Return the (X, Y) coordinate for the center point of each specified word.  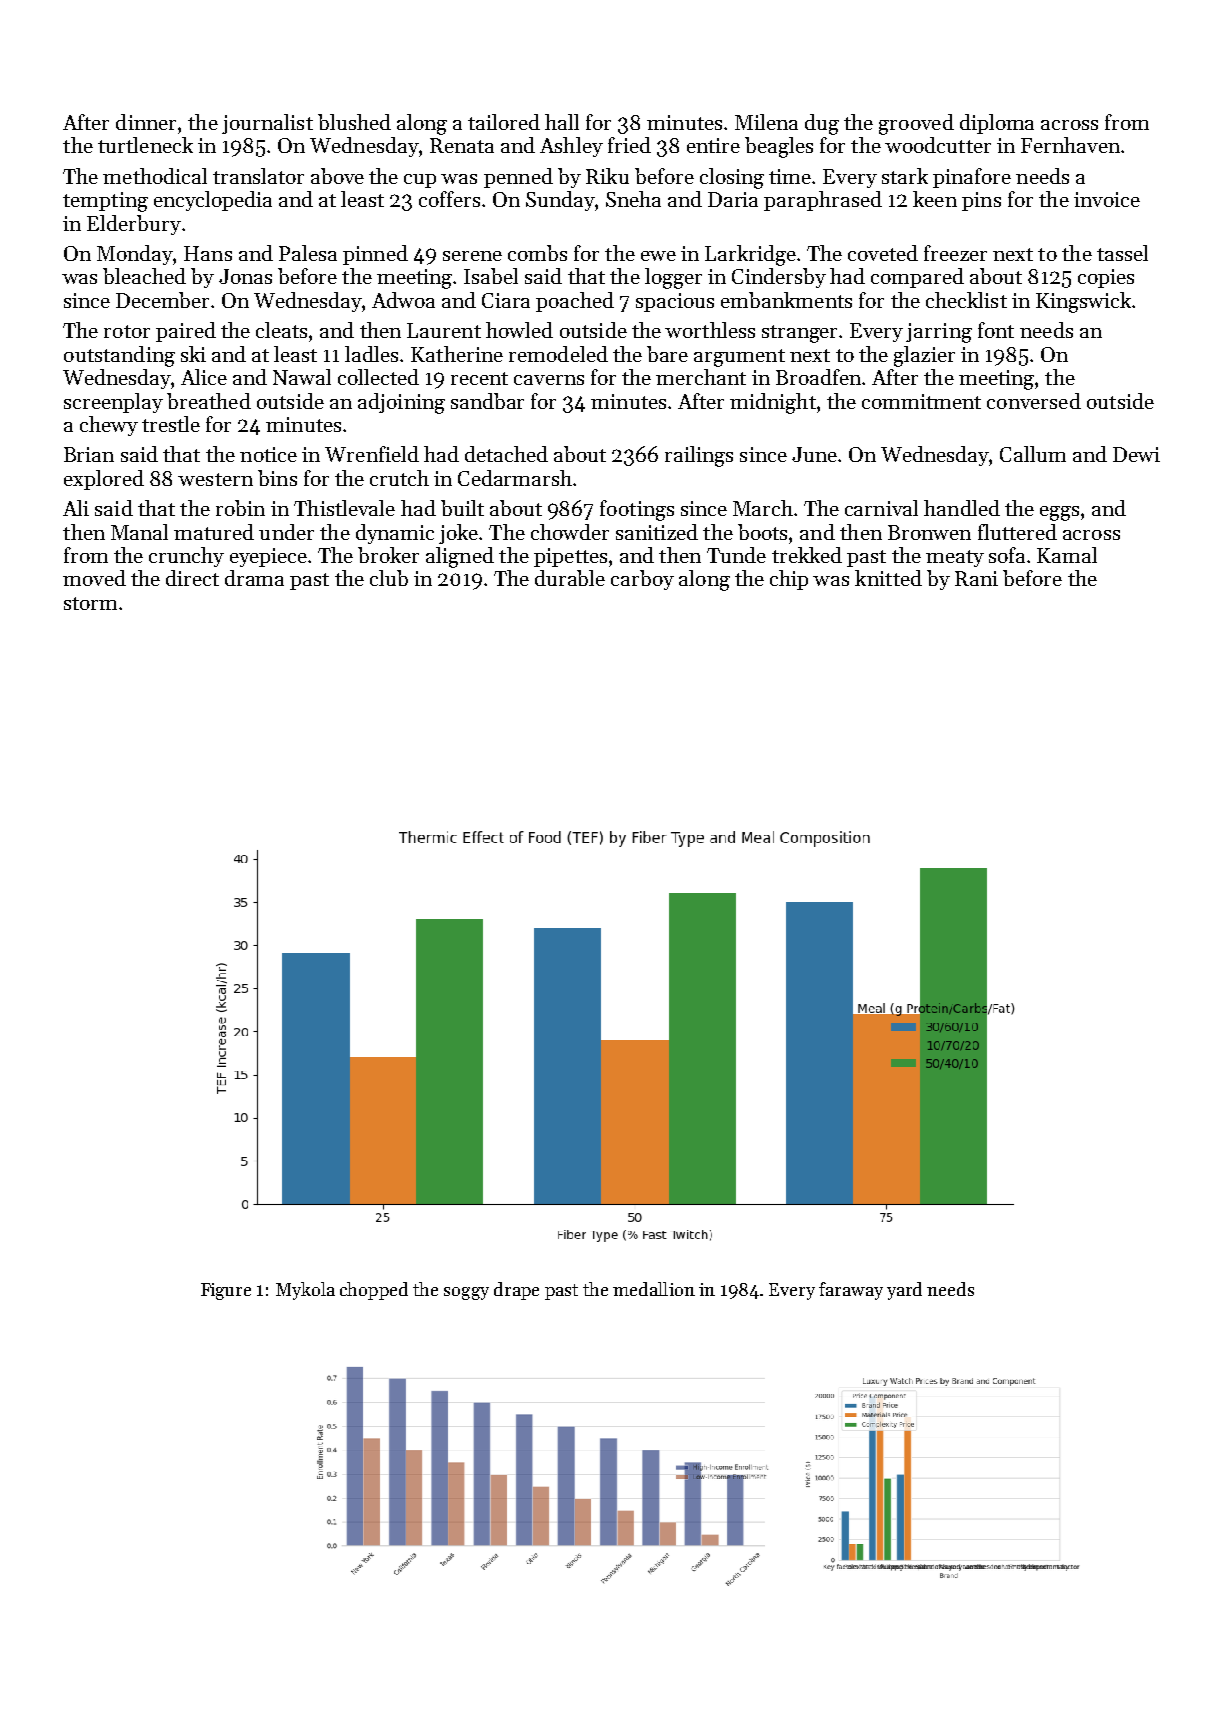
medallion (654, 1289)
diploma (997, 124)
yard (904, 1291)
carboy (642, 580)
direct (192, 578)
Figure (226, 1291)
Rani (976, 578)
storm (90, 603)
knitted (888, 578)
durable (570, 578)
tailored (504, 122)
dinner (146, 122)
